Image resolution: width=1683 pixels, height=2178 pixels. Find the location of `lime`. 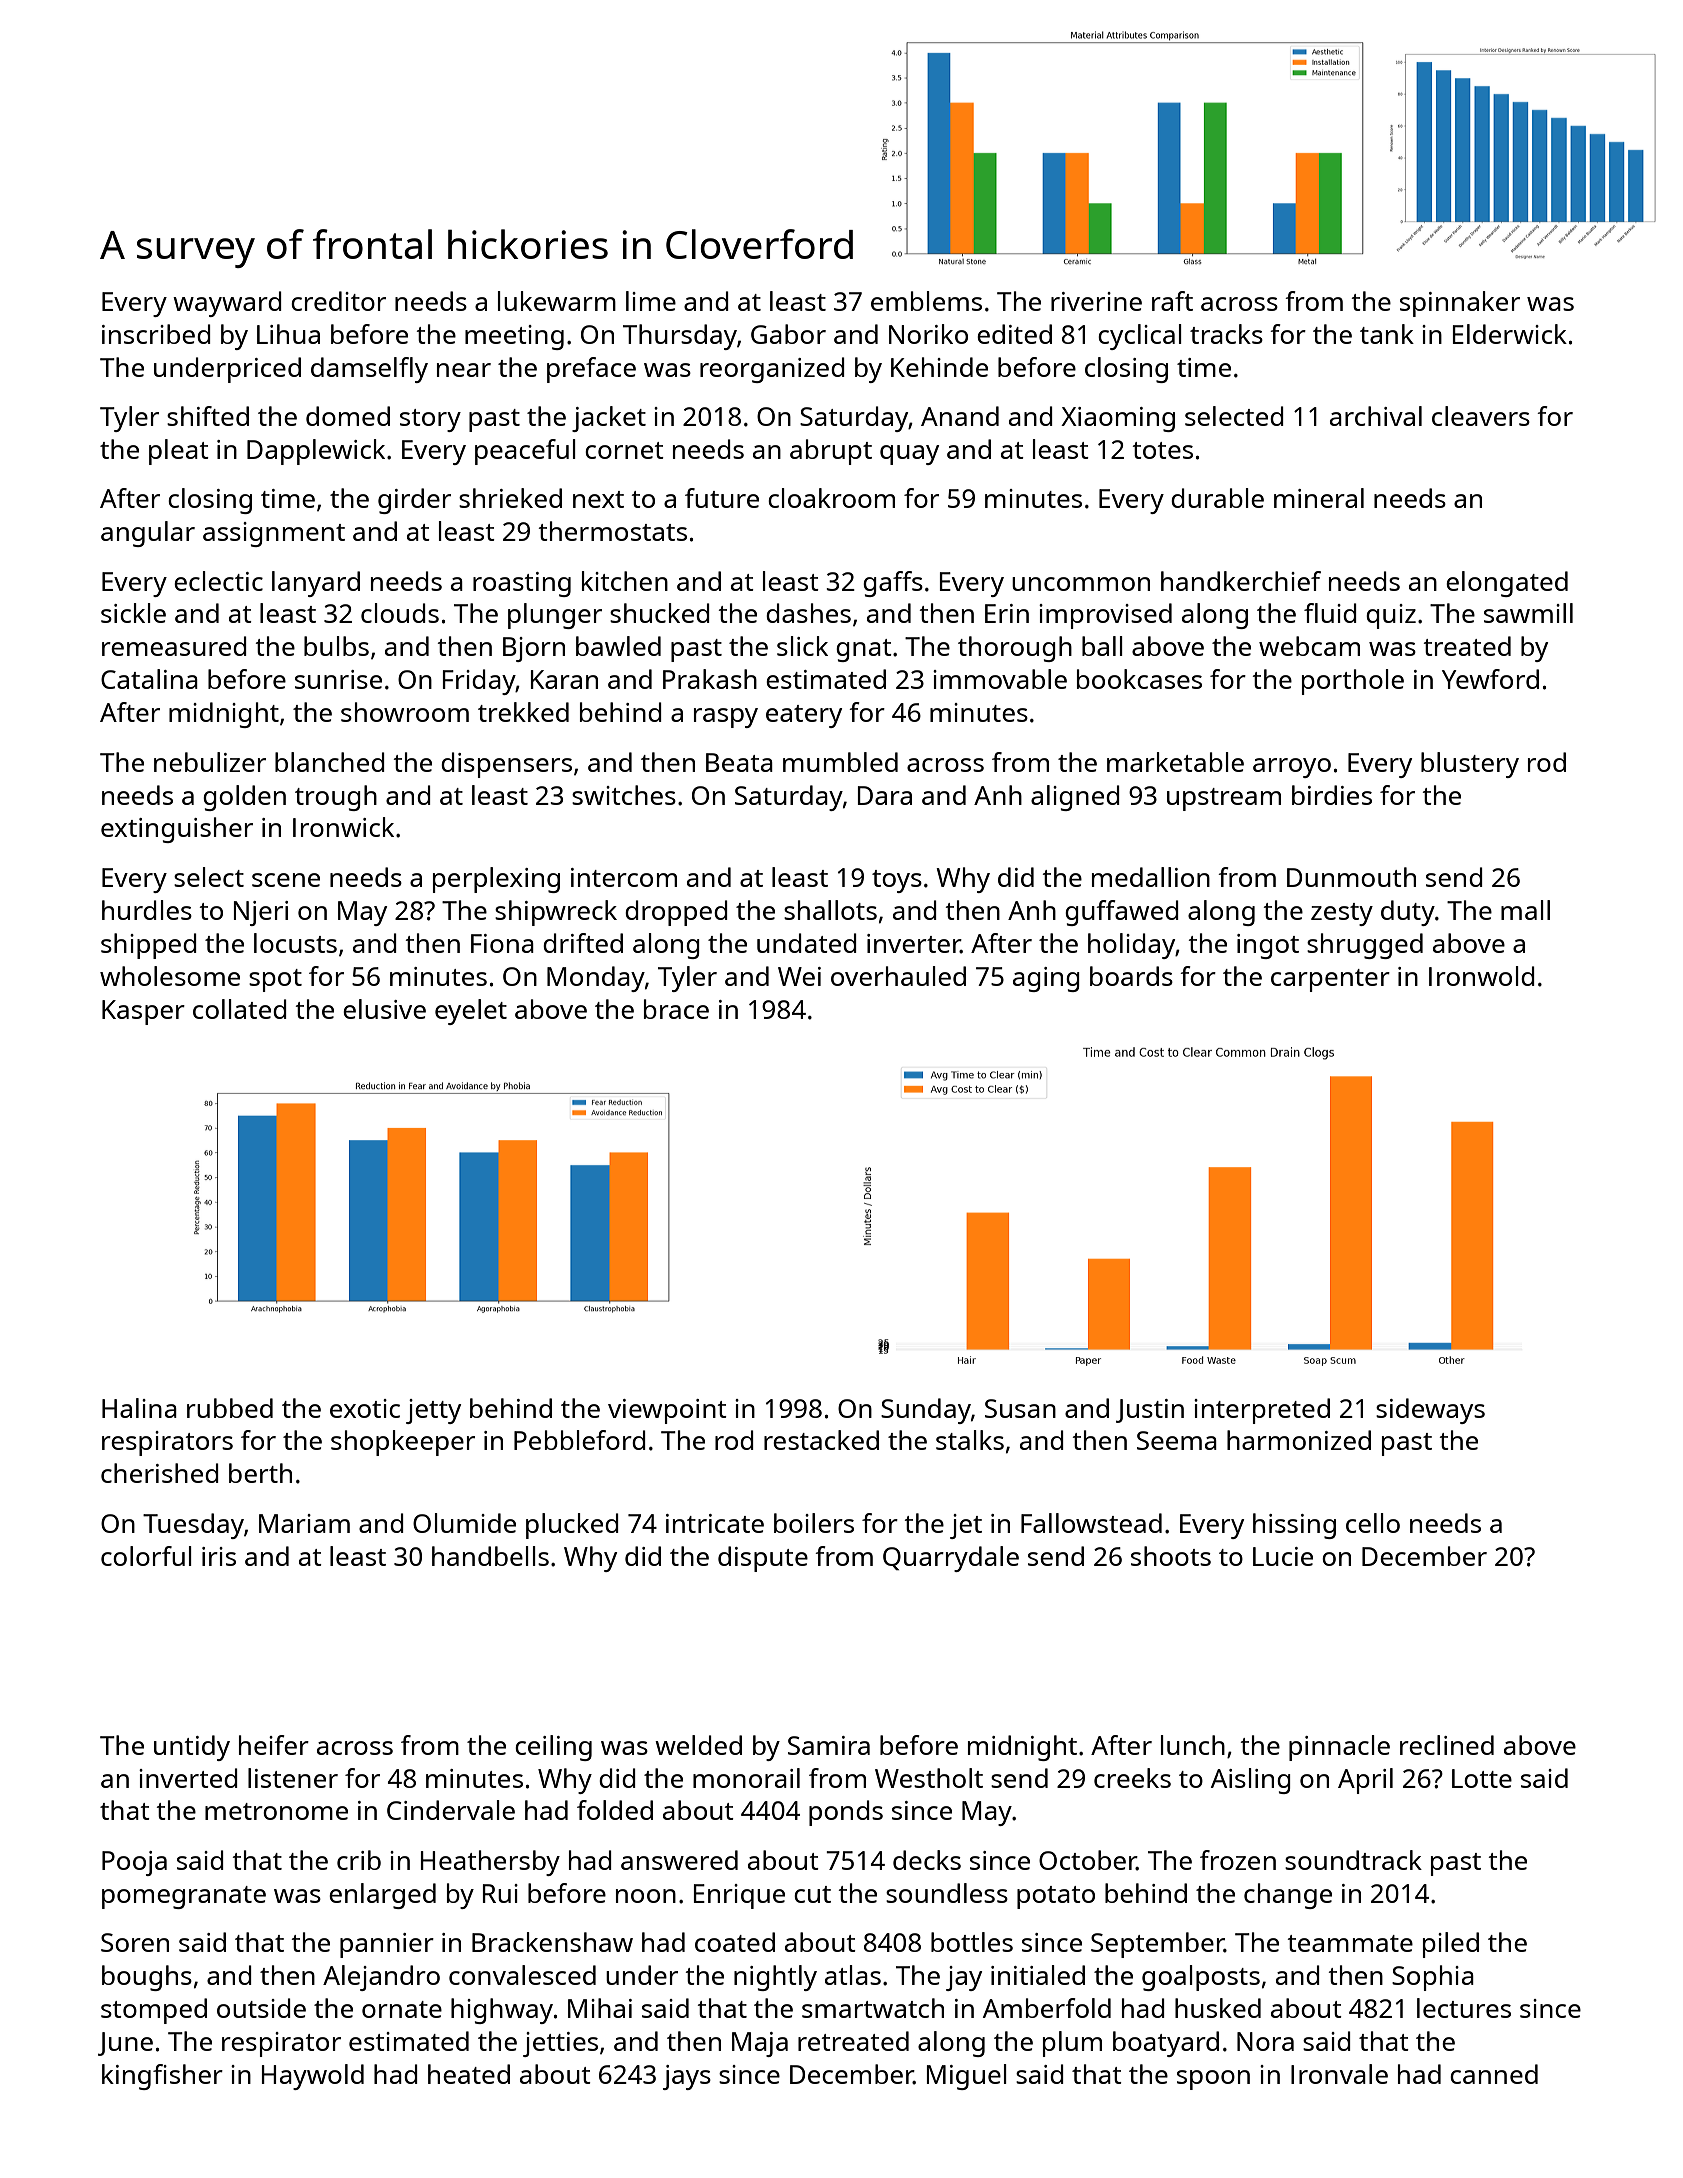

lime is located at coordinates (651, 301).
